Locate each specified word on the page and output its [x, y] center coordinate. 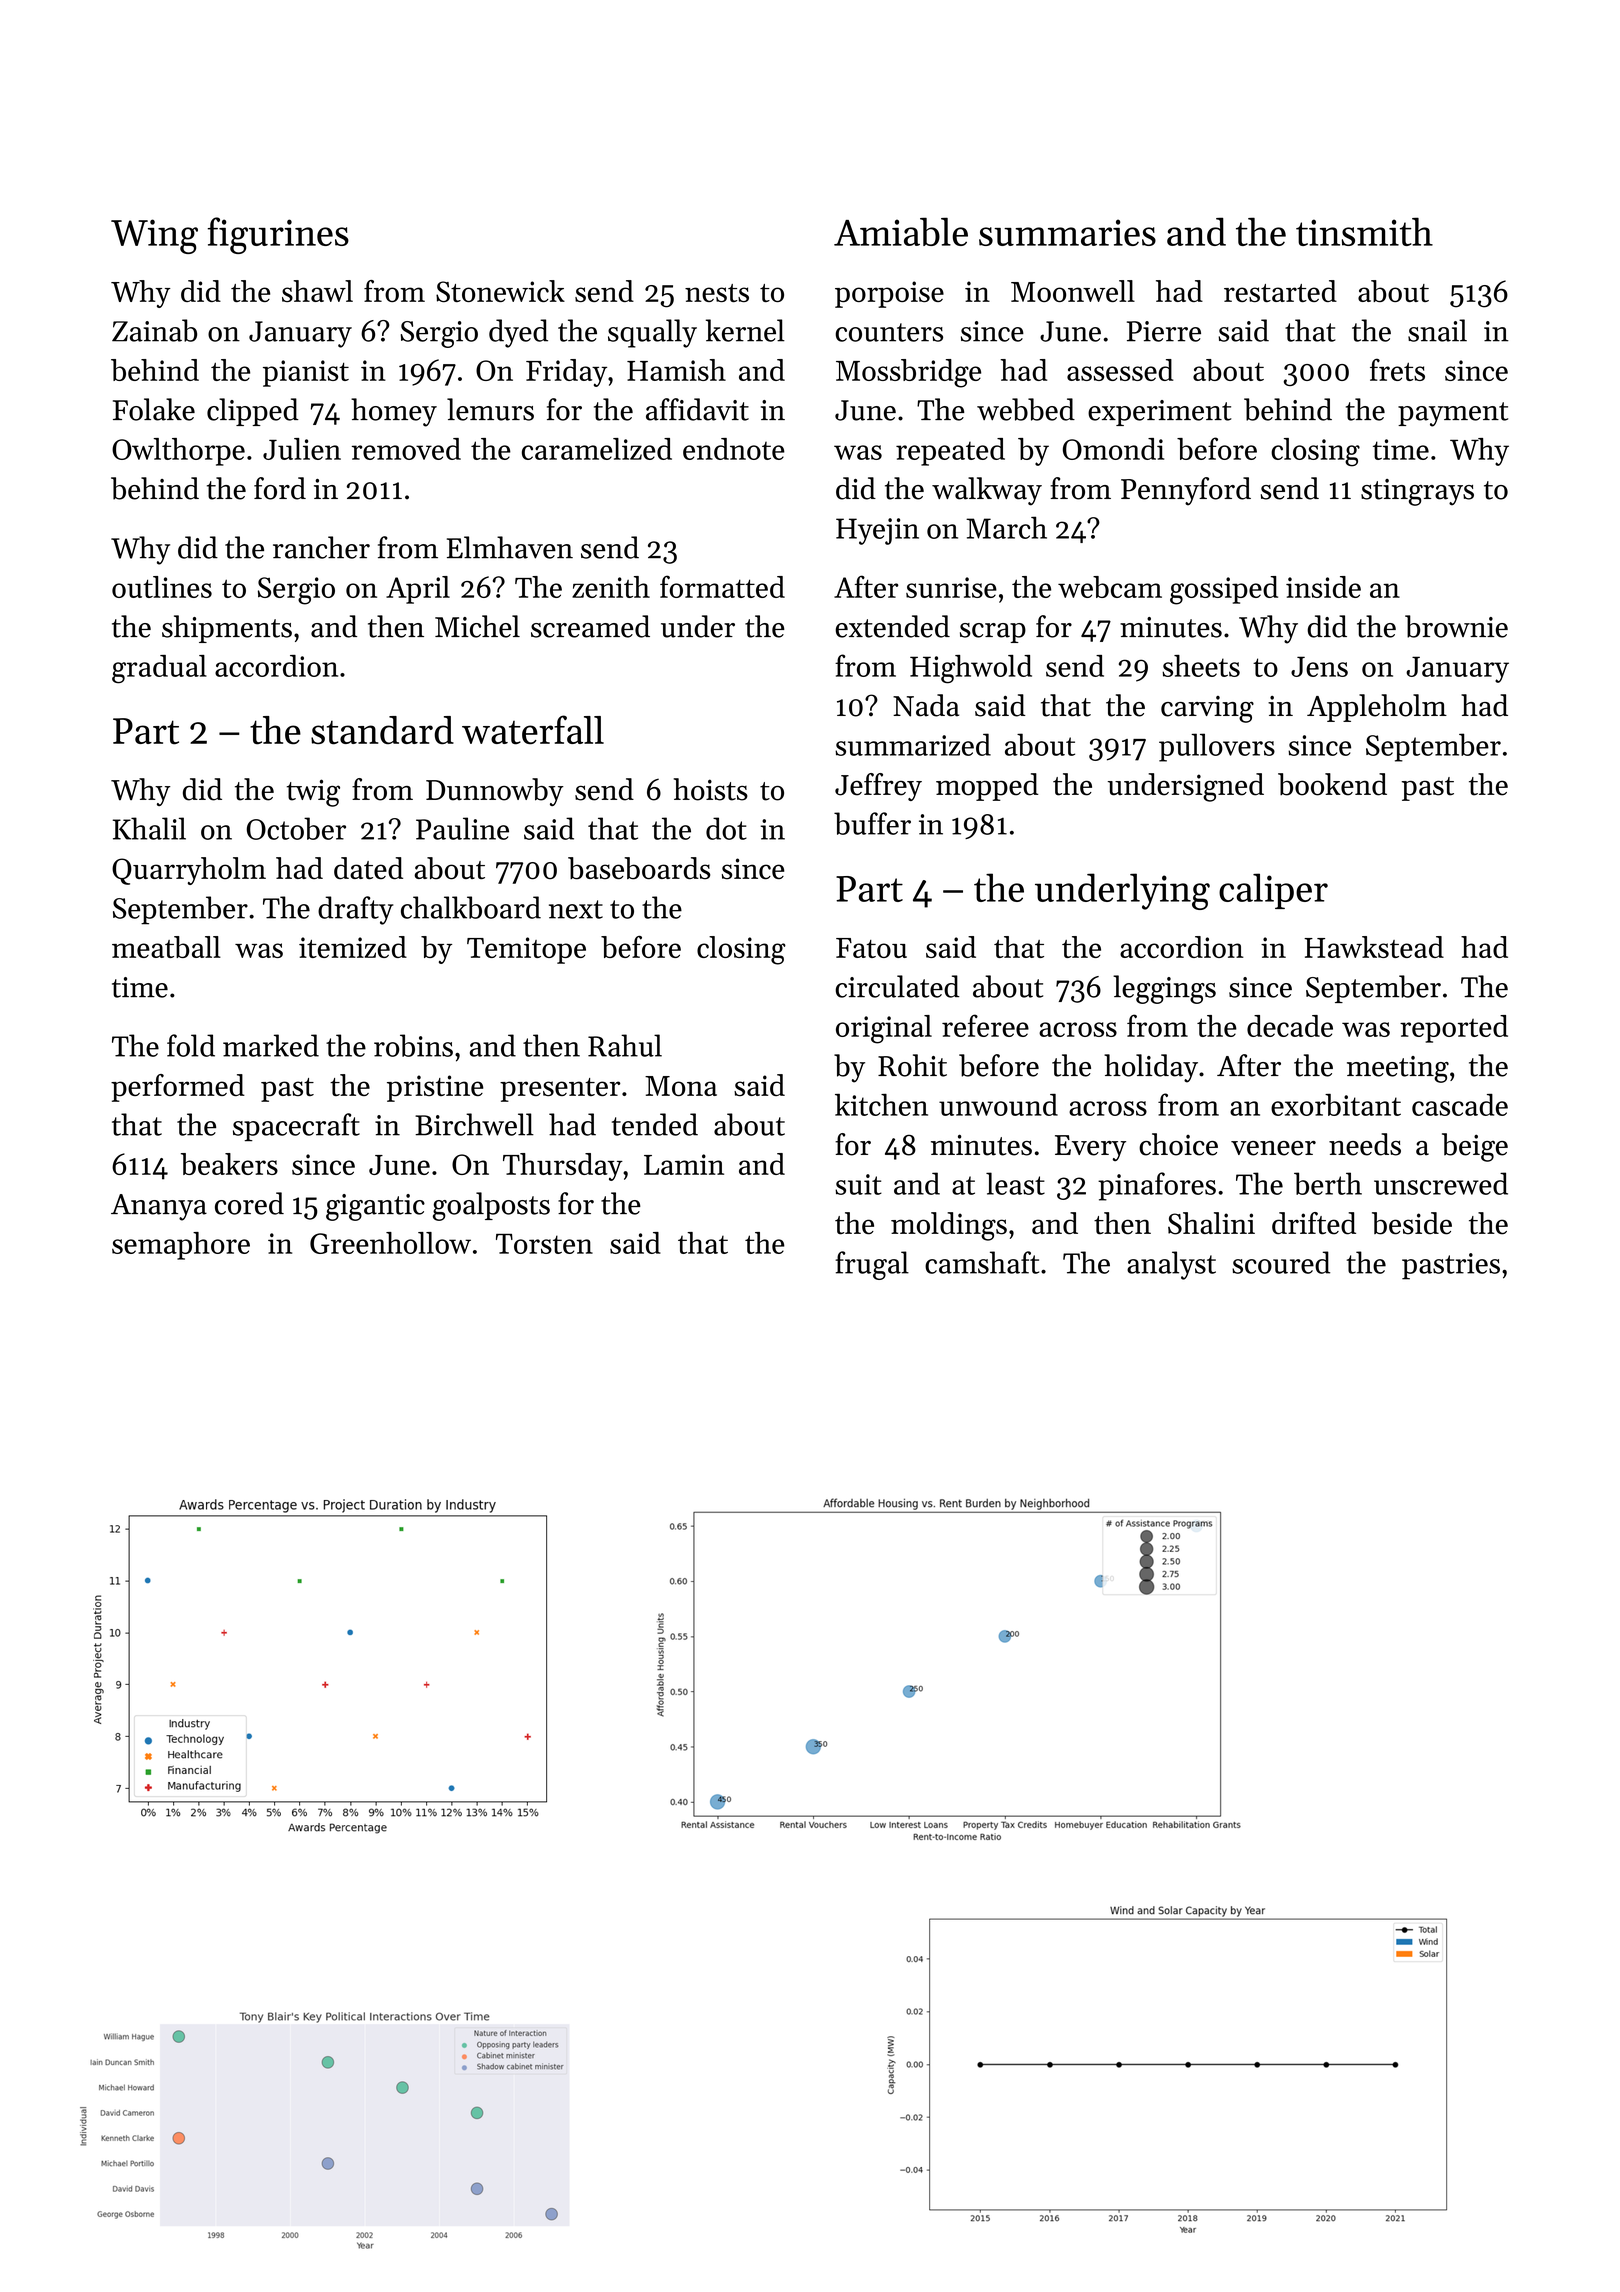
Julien [302, 449]
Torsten [544, 1244]
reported [1454, 1029]
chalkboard [471, 907]
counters [889, 332]
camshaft [982, 1262]
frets [1397, 369]
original [884, 1029]
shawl [317, 291]
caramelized [597, 449]
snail [1437, 330]
